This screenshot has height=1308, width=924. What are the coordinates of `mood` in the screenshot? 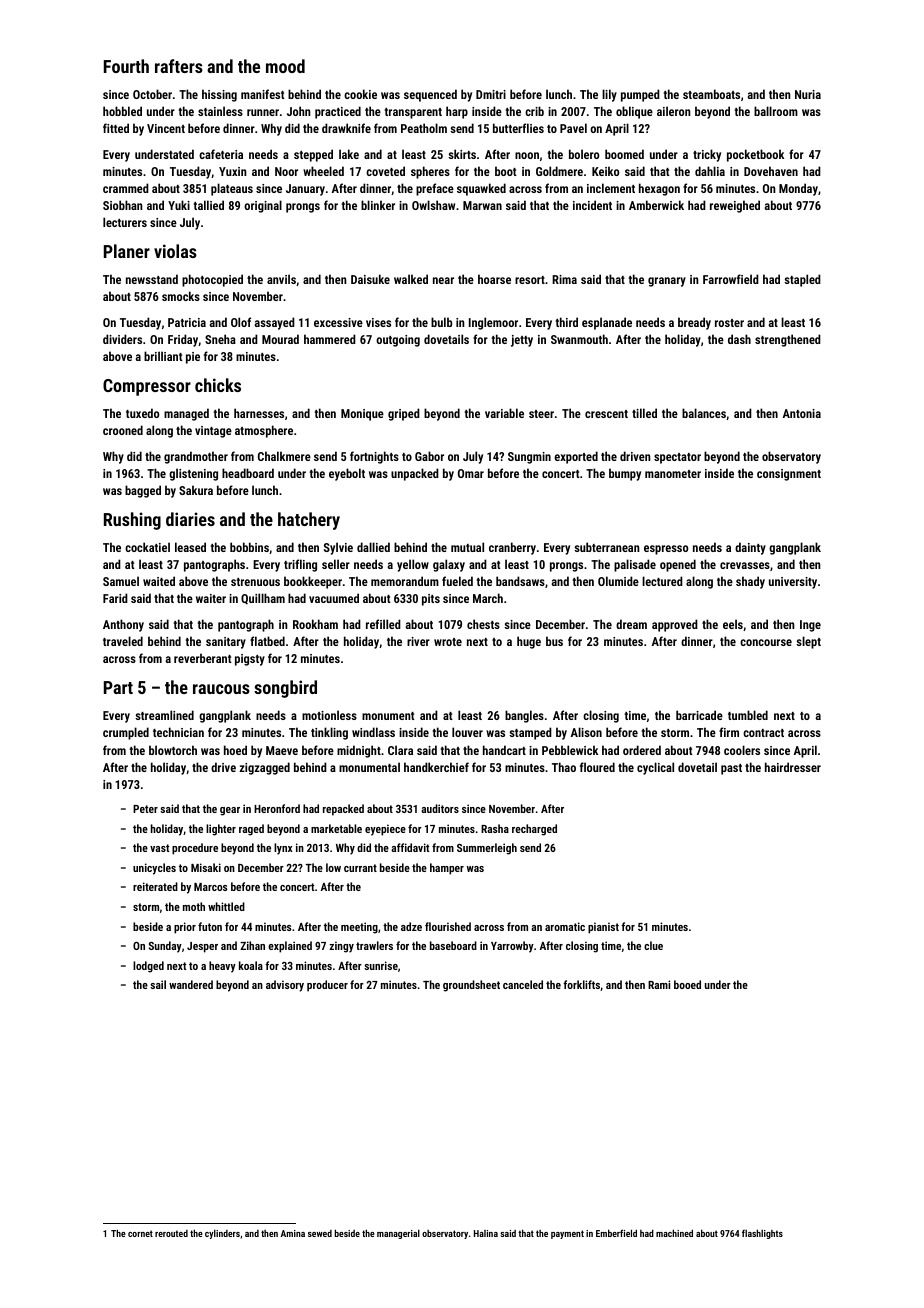 It's located at (285, 66).
